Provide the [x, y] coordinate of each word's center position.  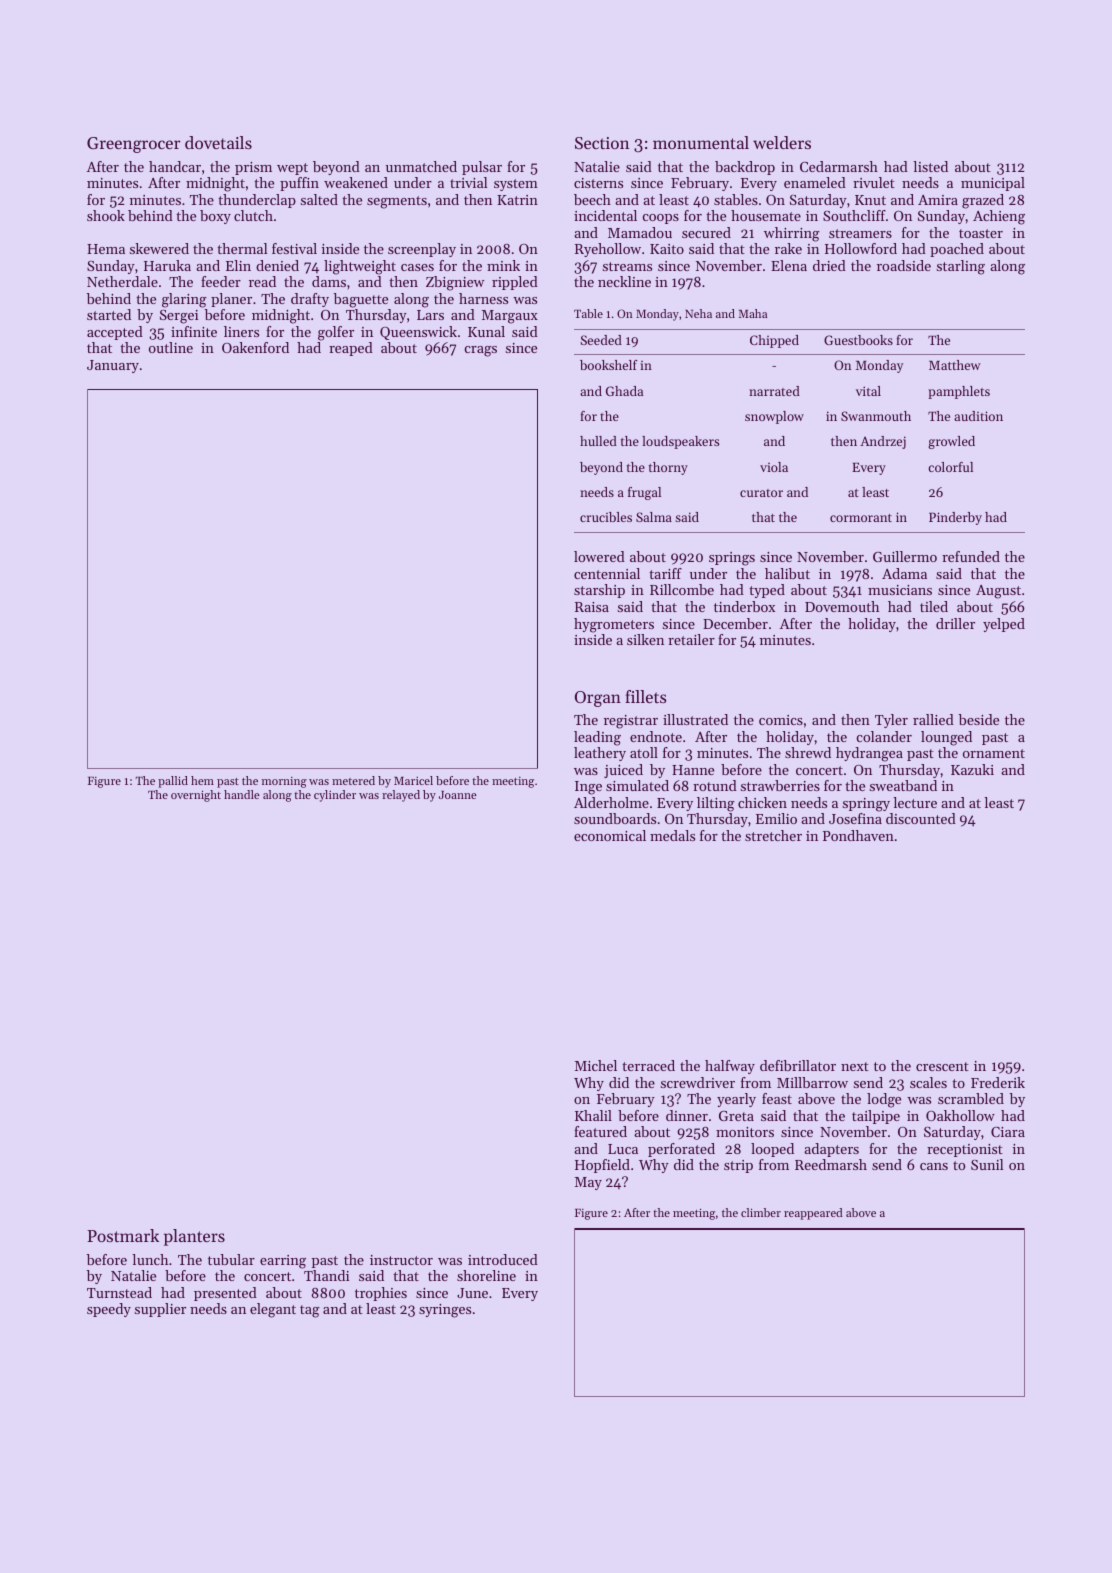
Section [602, 143]
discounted [921, 818]
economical [610, 835]
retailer [691, 639]
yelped [1004, 625]
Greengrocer [134, 145]
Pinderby [955, 518]
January [113, 366]
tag [310, 1311]
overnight [196, 796]
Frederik [998, 1082]
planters [194, 1237]
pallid [173, 782]
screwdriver [698, 1082]
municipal [993, 184]
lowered [599, 556]
